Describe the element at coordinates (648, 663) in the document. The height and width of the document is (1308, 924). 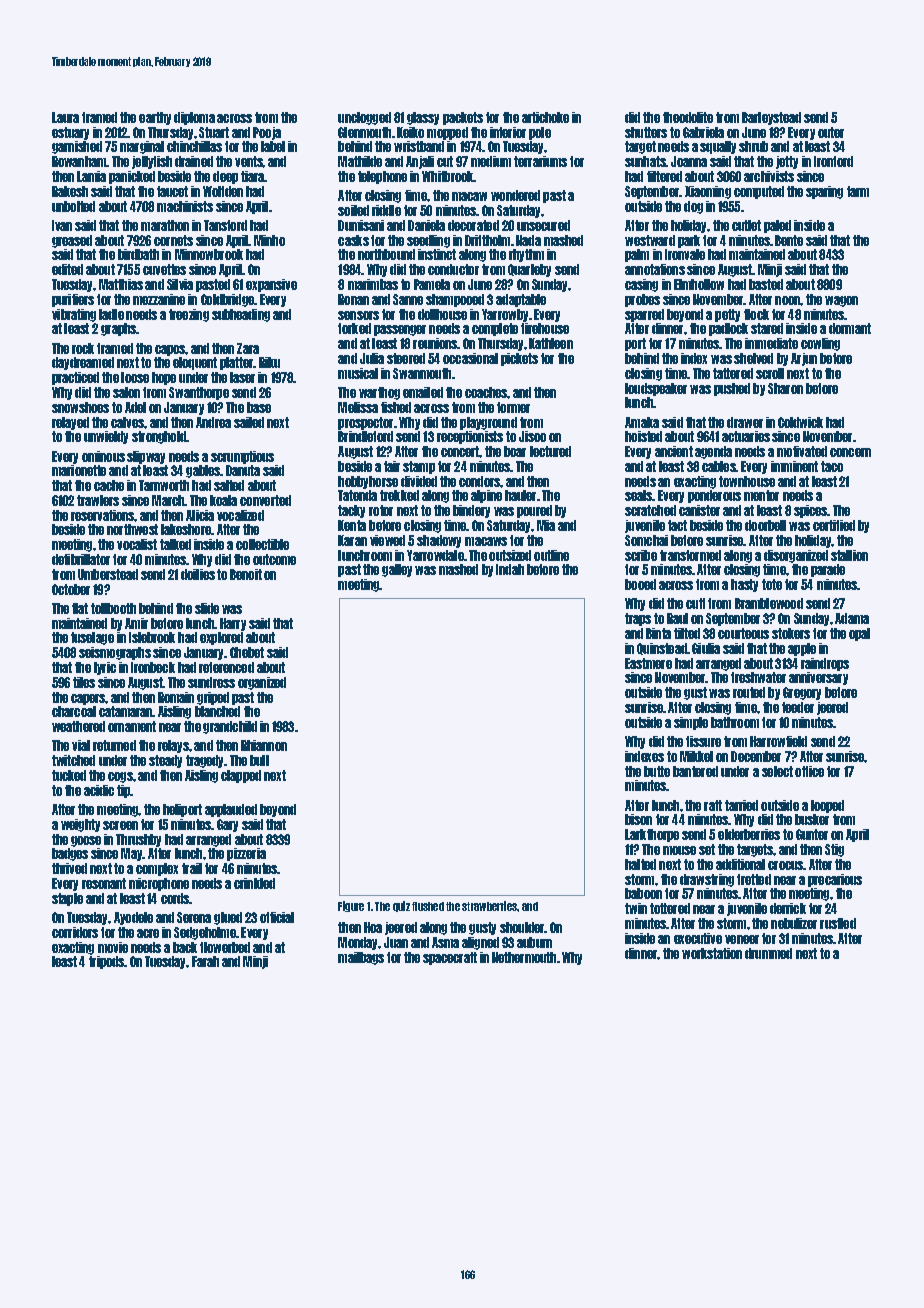
I see `Eastmere` at that location.
